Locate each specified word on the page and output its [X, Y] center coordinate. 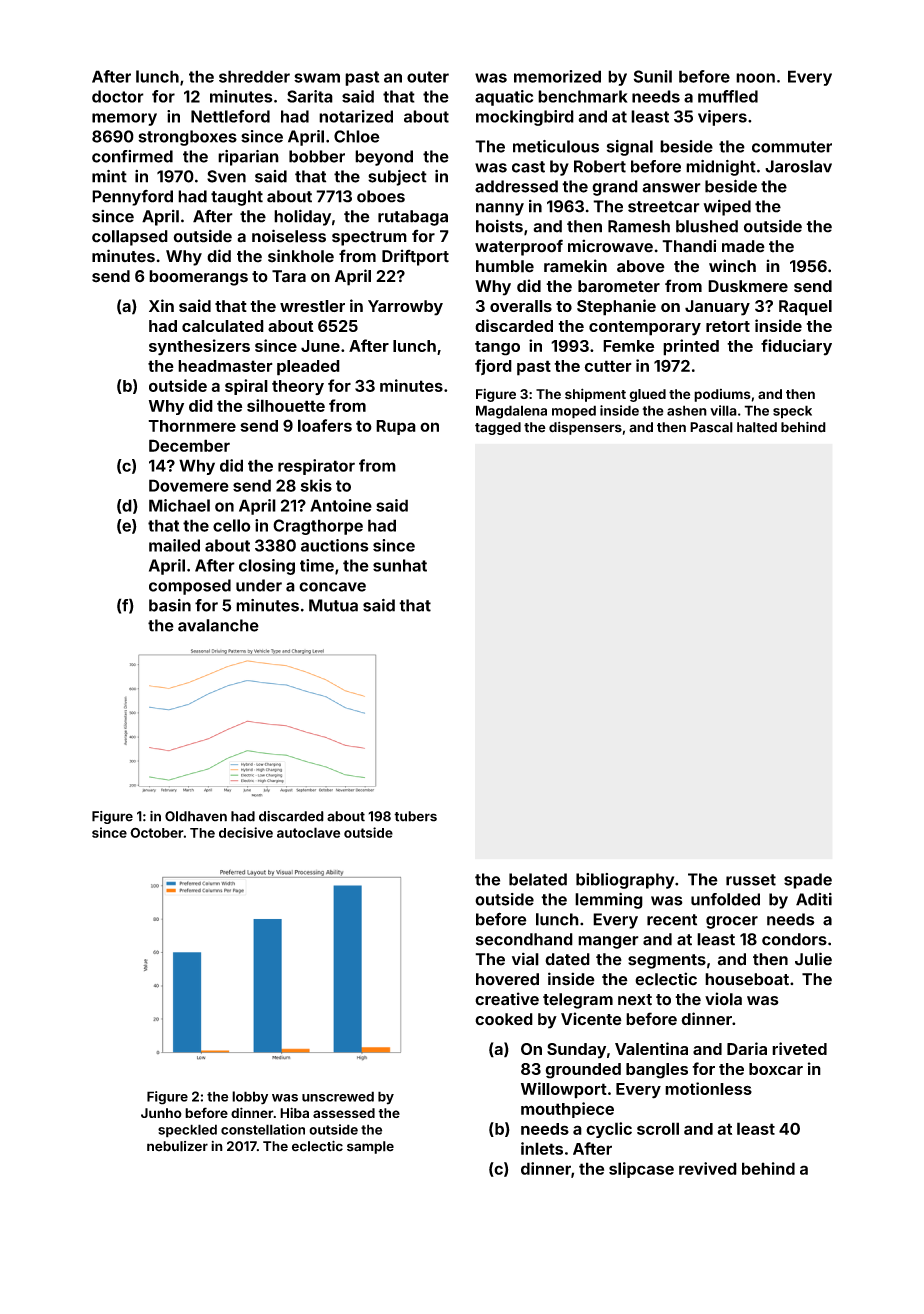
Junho [161, 1113]
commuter [792, 147]
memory [124, 119]
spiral [246, 387]
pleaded [308, 368]
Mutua [333, 605]
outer [428, 77]
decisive [246, 832]
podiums [722, 395]
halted [757, 427]
